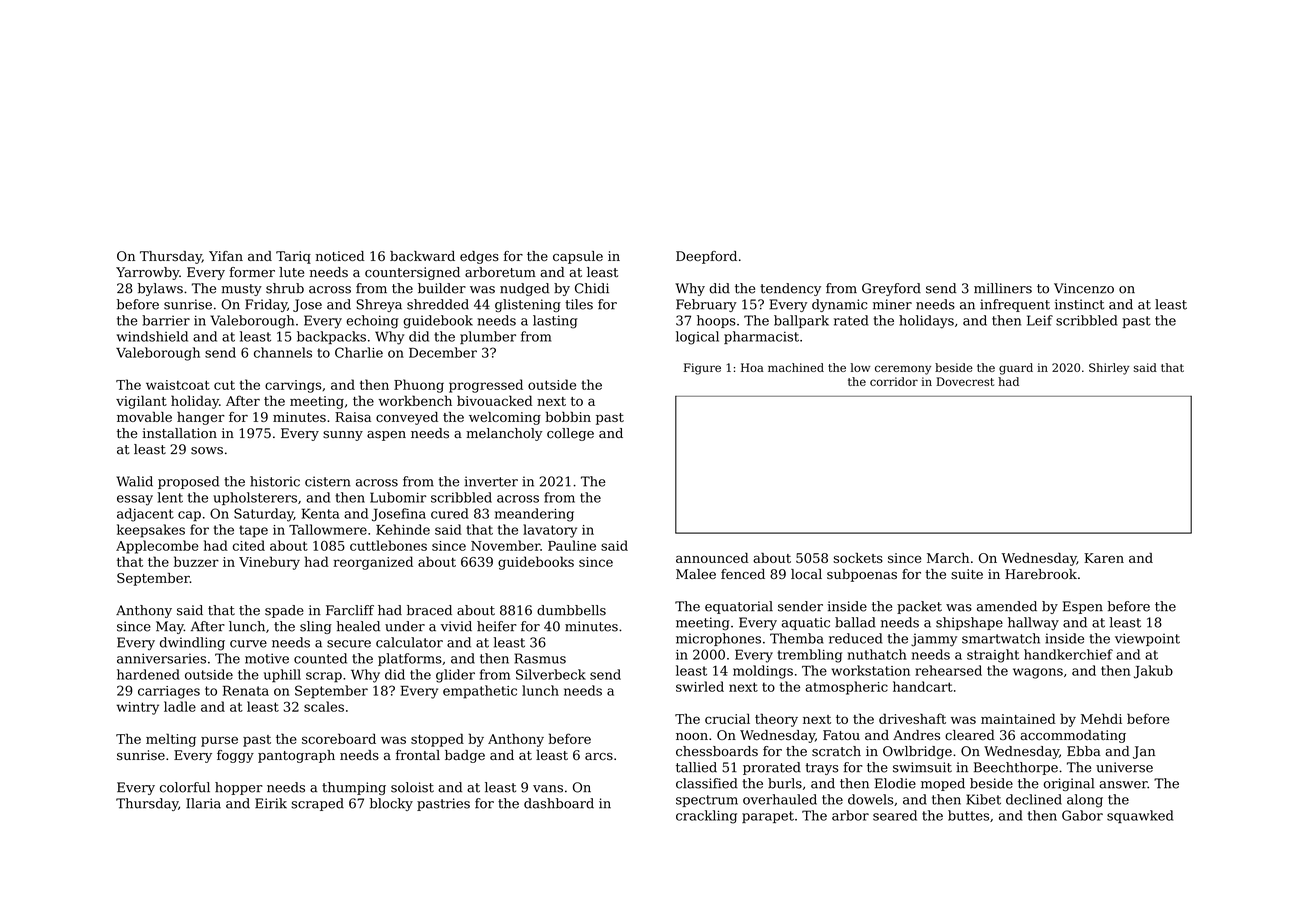  I want to click on upholsterers, so click(255, 498).
